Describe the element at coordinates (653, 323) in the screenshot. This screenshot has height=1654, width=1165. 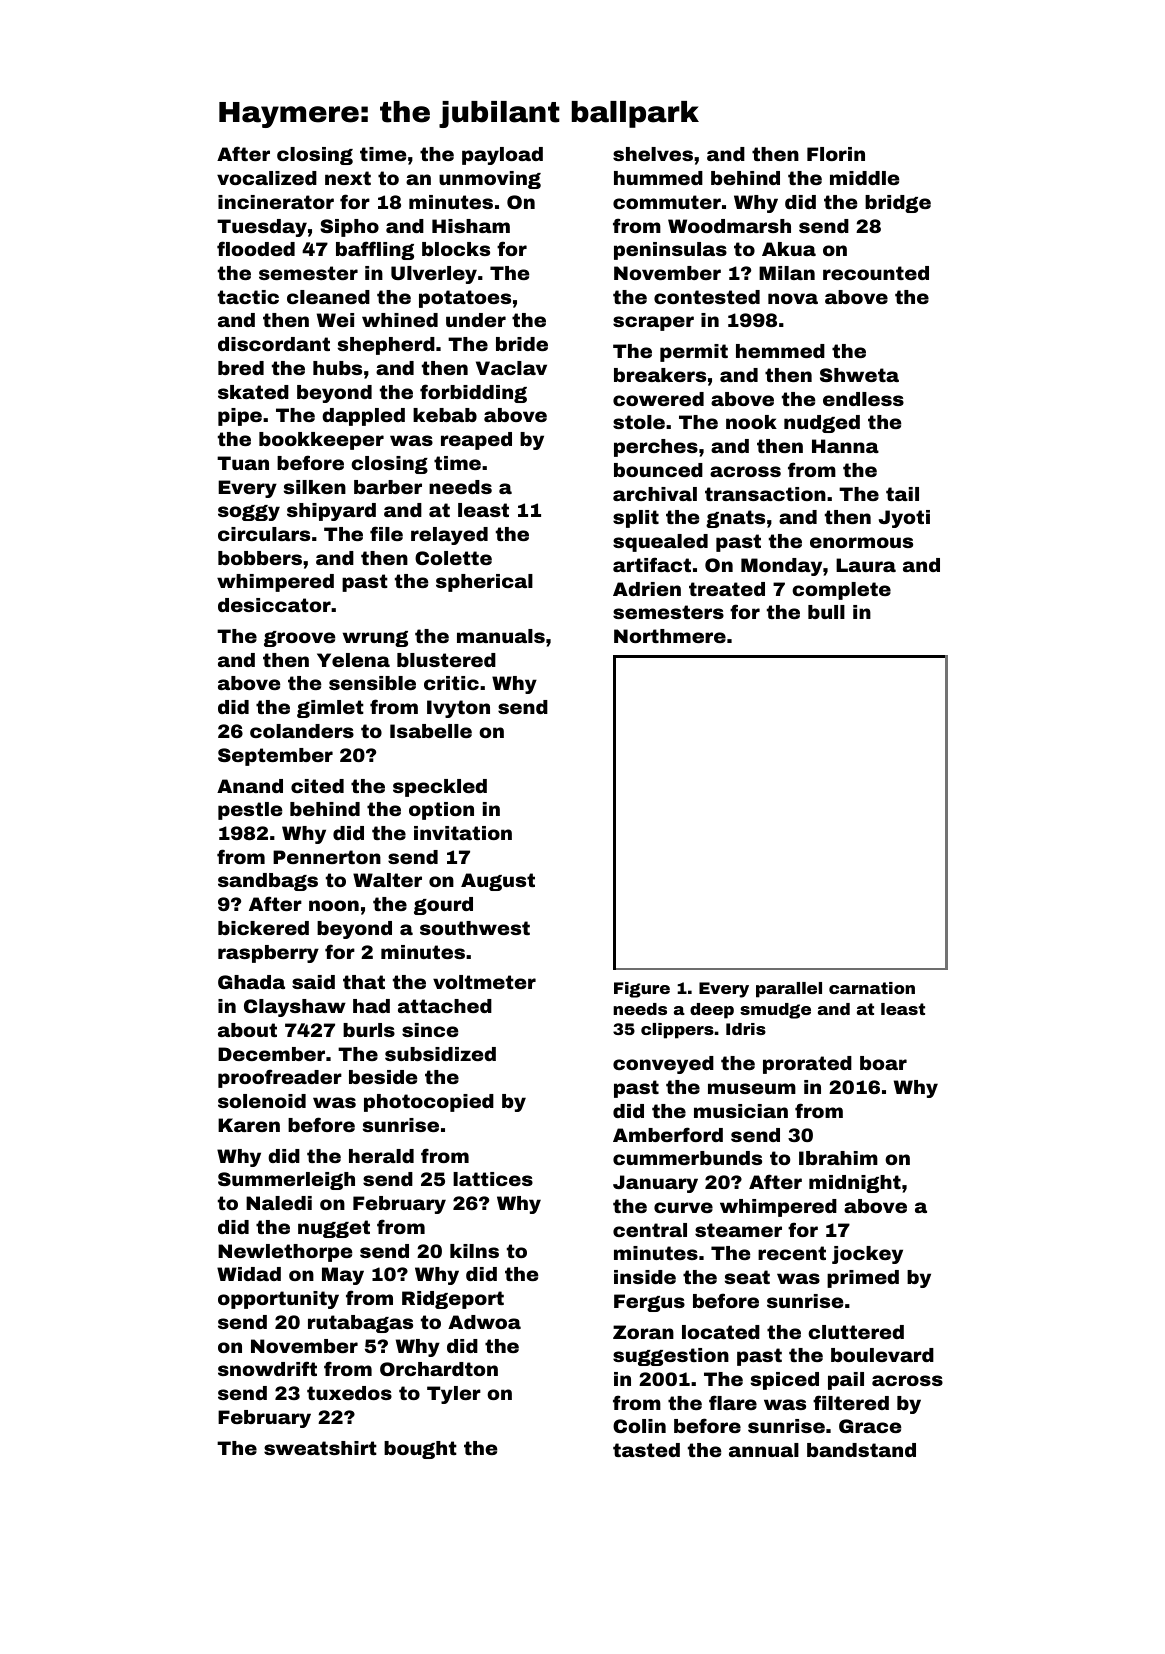
I see `scraper` at that location.
